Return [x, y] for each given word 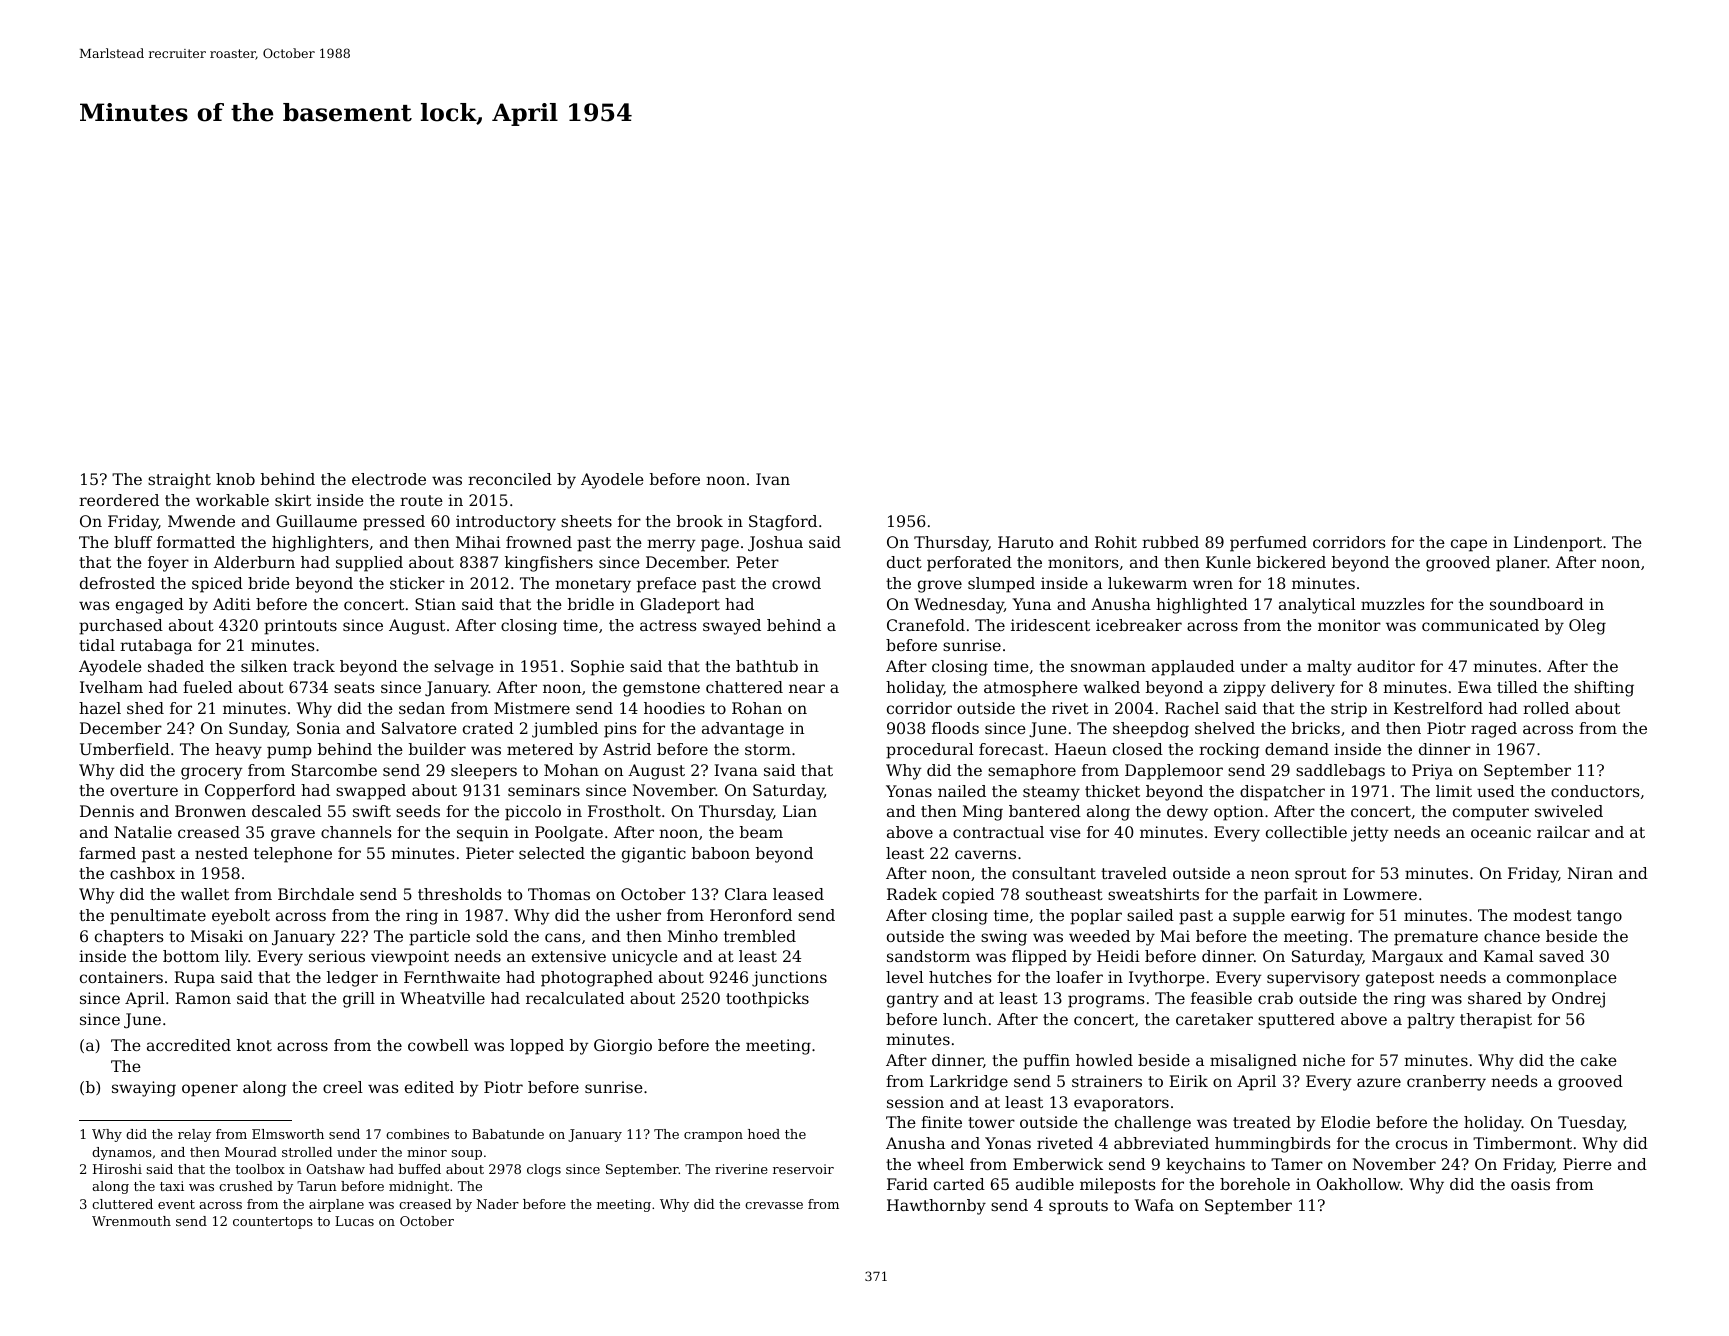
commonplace [1562, 979]
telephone [293, 855]
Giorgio [623, 1047]
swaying [144, 1089]
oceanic [1501, 832]
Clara [746, 894]
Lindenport [1558, 544]
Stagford [783, 523]
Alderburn [254, 562]
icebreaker [1139, 625]
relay [194, 1135]
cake [1599, 1060]
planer [1521, 564]
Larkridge [969, 1083]
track [314, 666]
